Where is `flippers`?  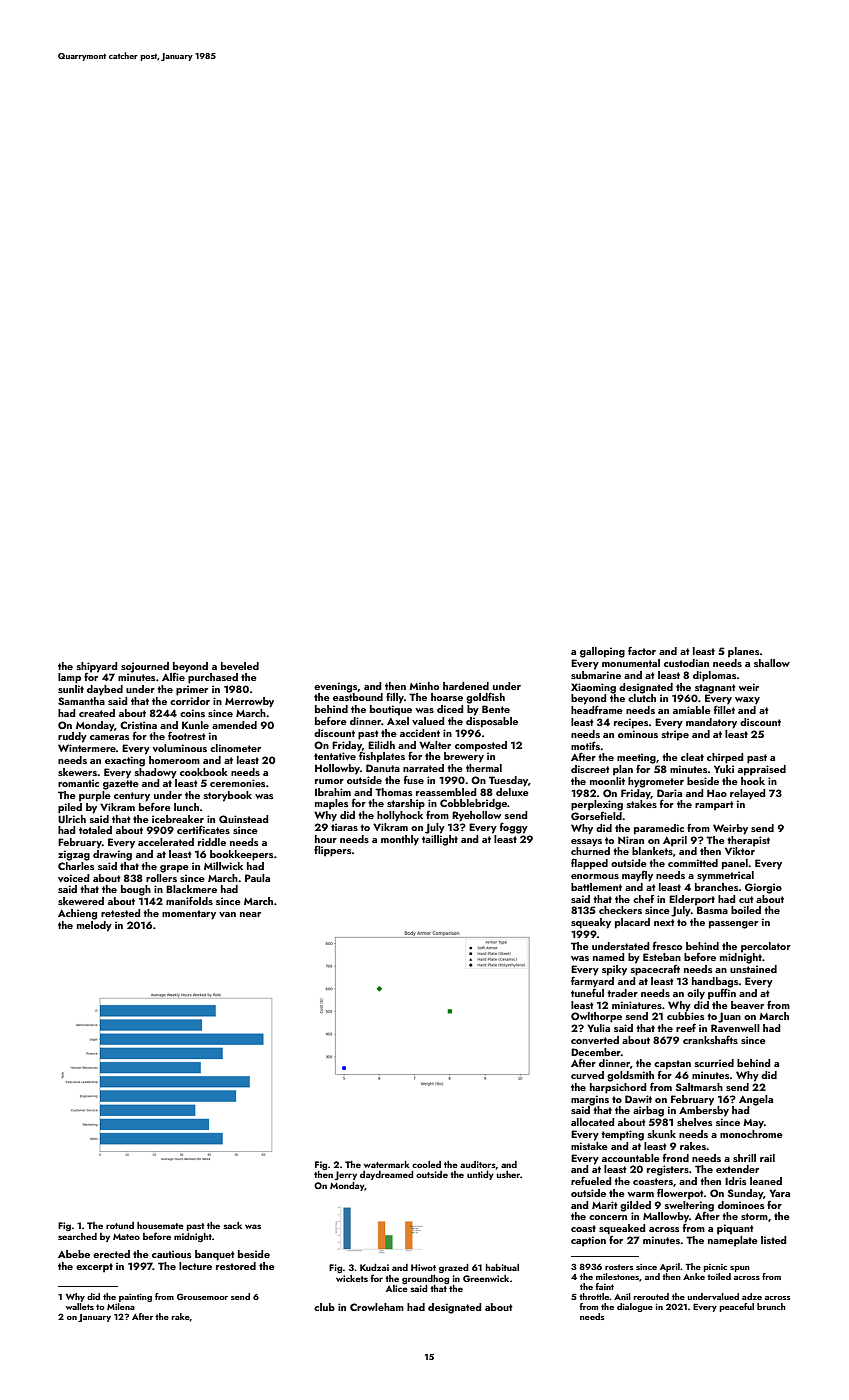 flippers is located at coordinates (333, 851).
